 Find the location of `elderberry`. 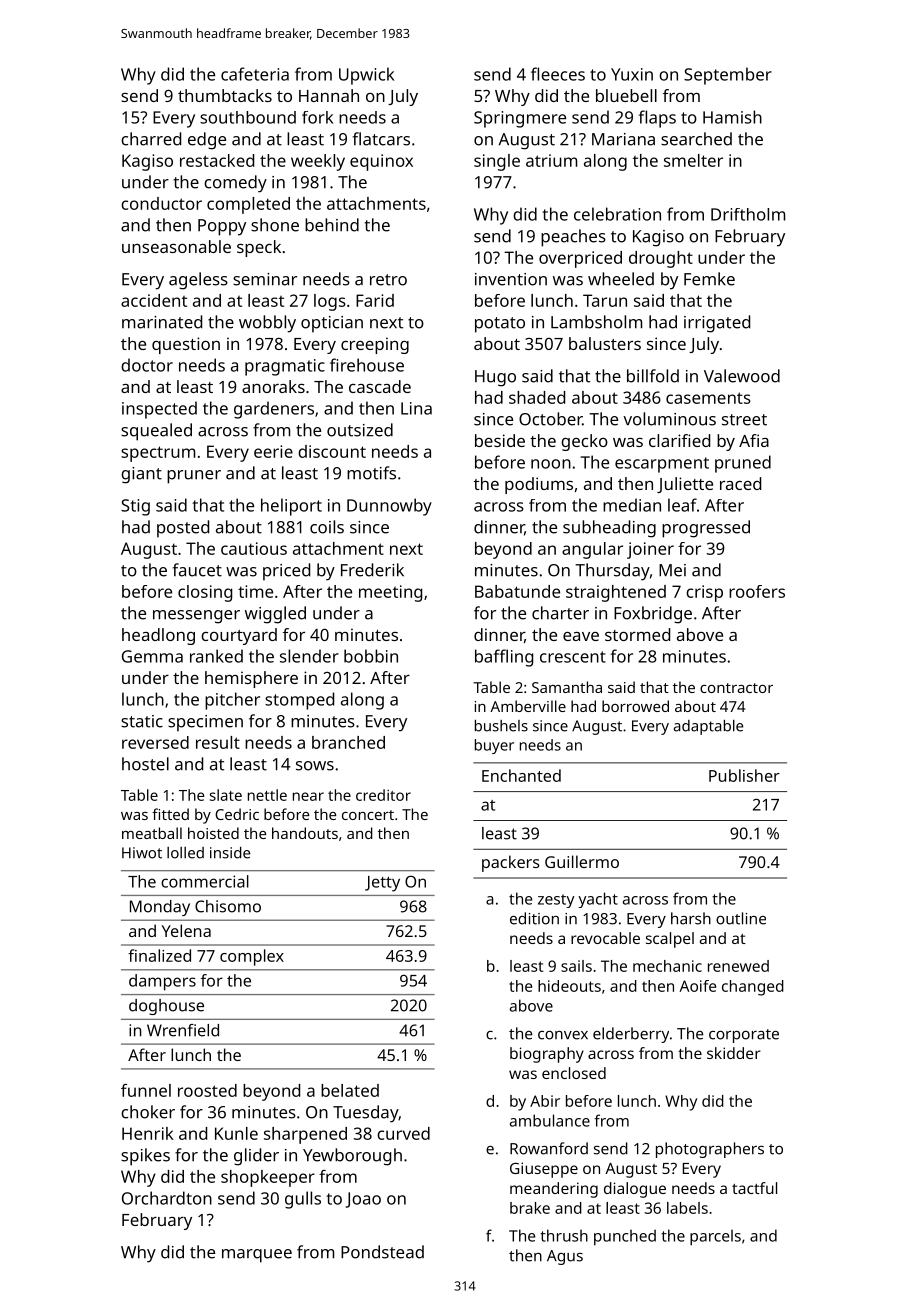

elderberry is located at coordinates (631, 1035).
